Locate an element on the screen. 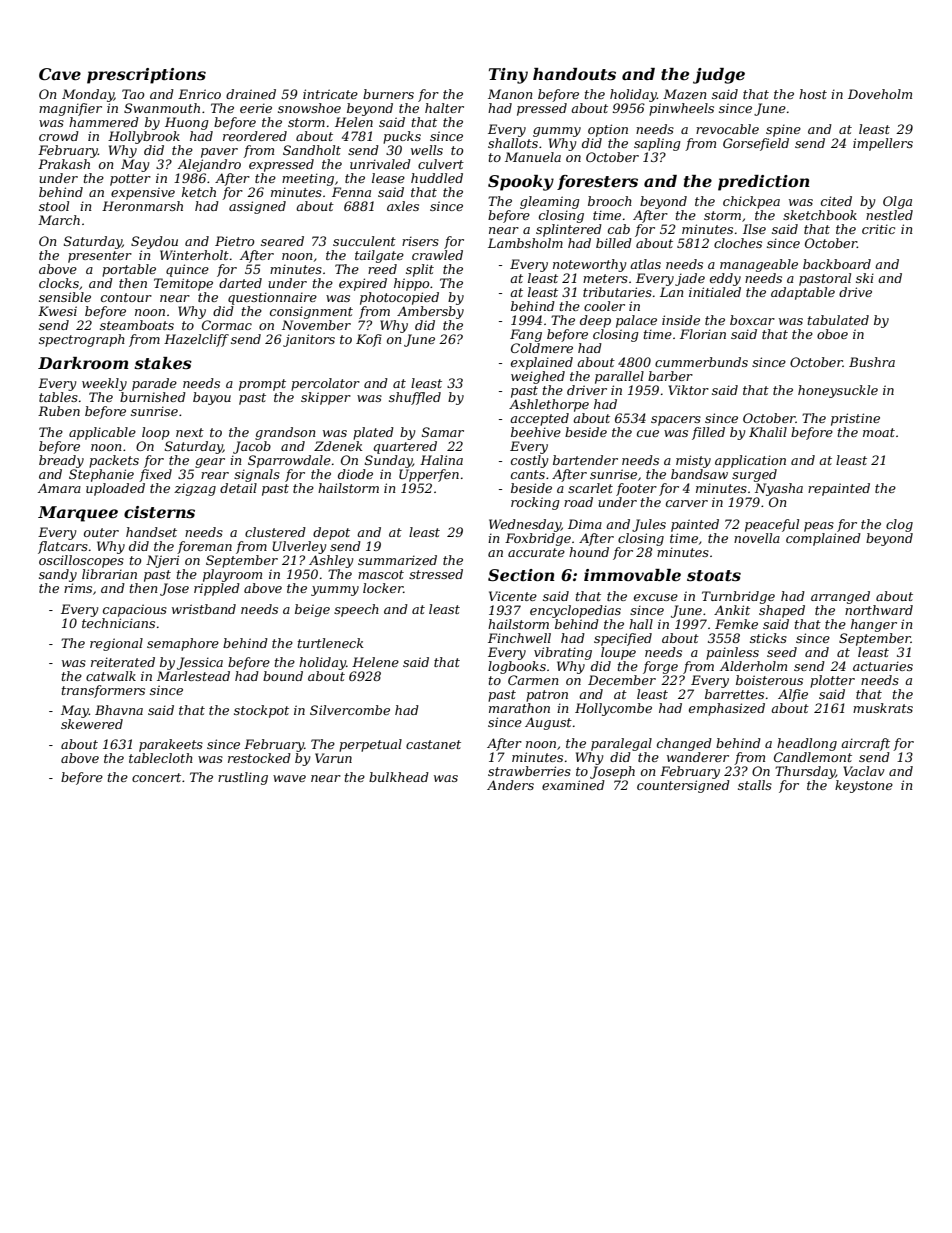 This screenshot has height=1233, width=952. clocks is located at coordinates (59, 283).
